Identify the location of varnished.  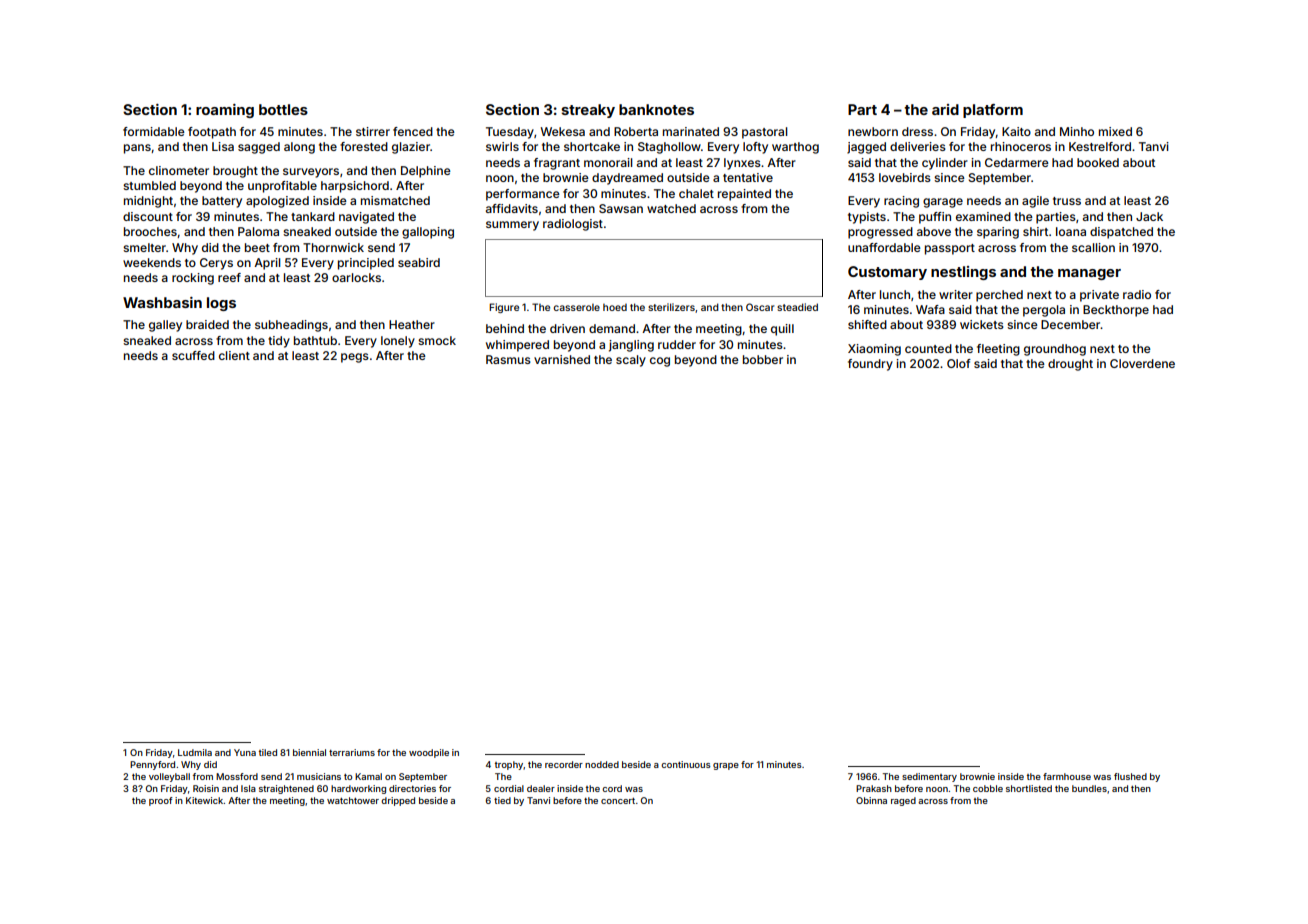
(562, 359).
